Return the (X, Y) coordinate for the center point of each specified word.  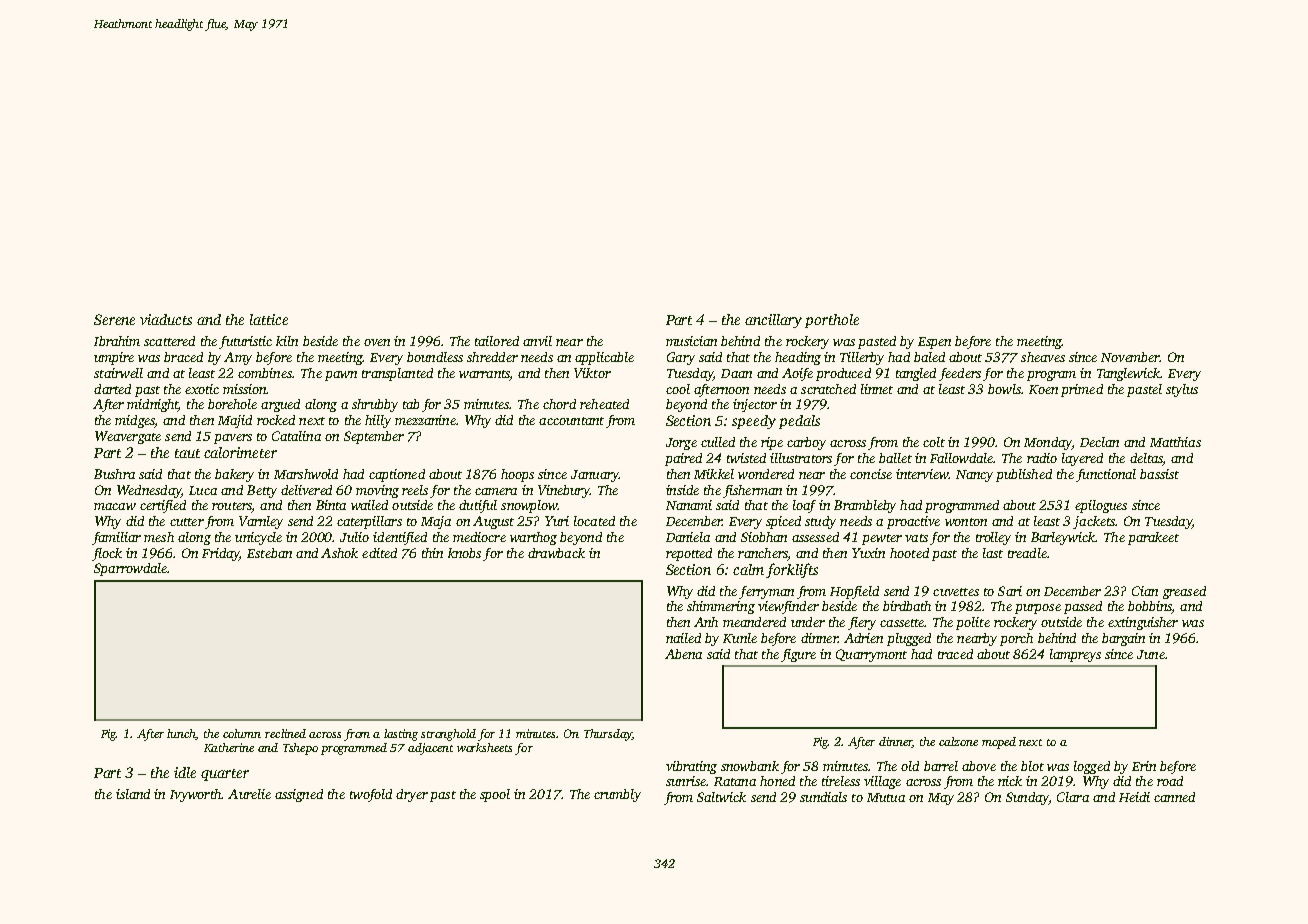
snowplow (529, 506)
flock (107, 554)
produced (843, 374)
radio (1042, 458)
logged (1092, 767)
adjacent (430, 749)
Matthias (1175, 442)
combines (265, 373)
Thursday (608, 735)
